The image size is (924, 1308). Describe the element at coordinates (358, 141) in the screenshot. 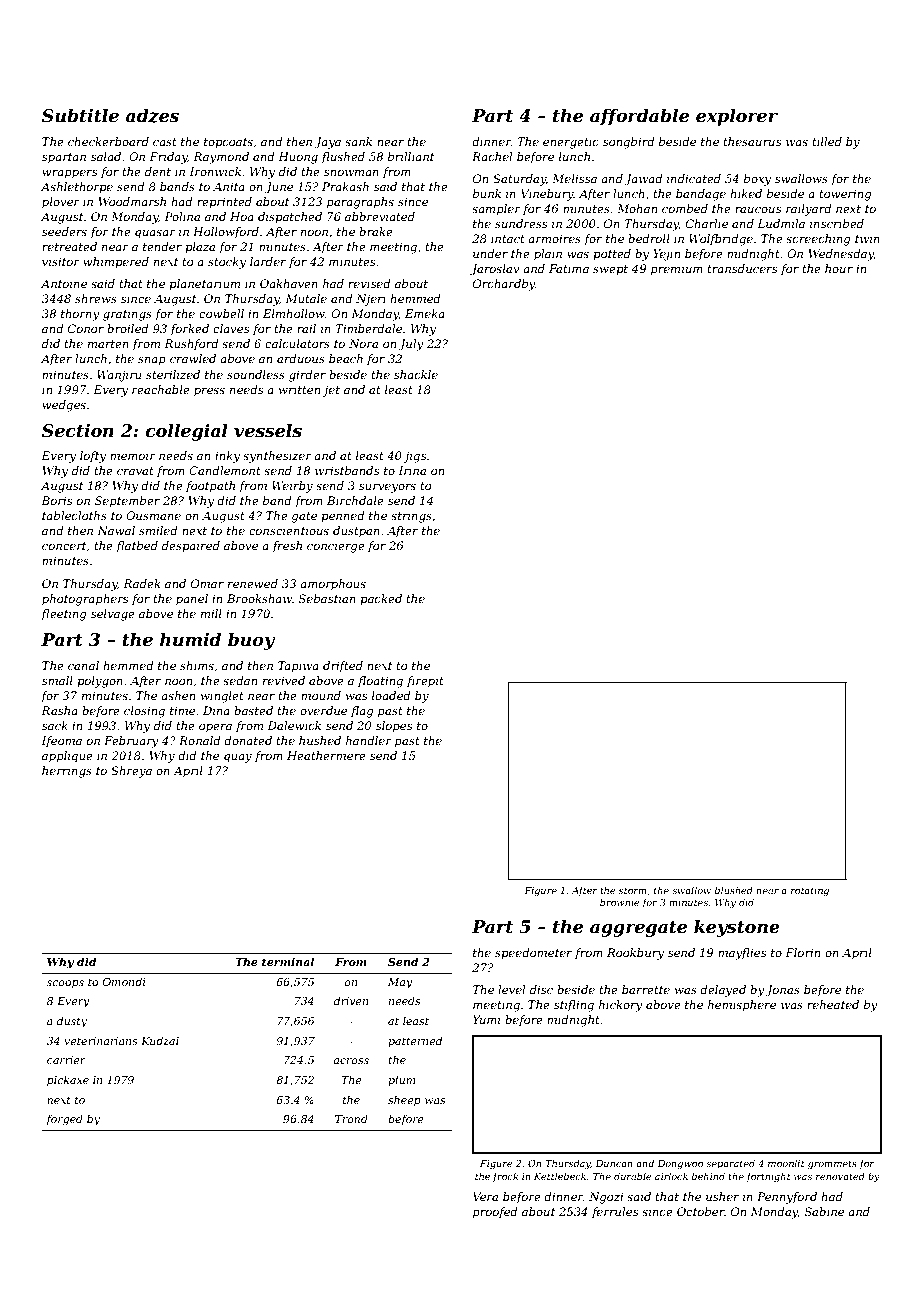

I see `sank` at that location.
